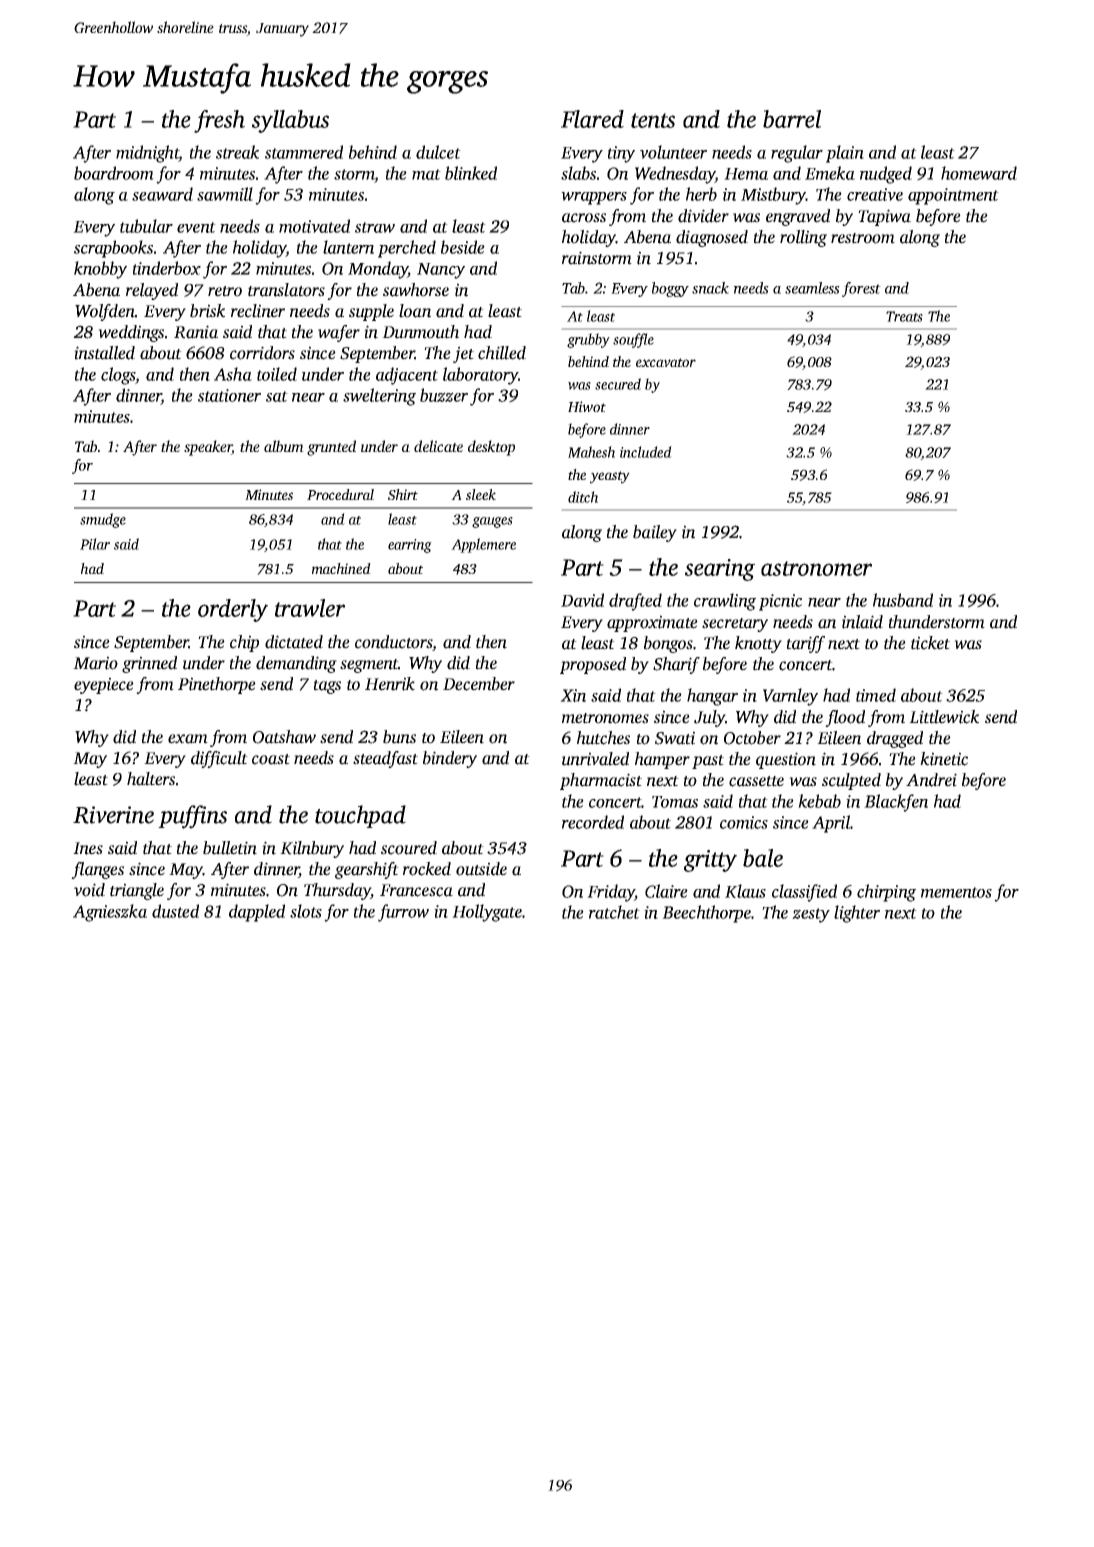 Image resolution: width=1094 pixels, height=1547 pixels. What do you see at coordinates (816, 568) in the screenshot?
I see `astronomer` at bounding box center [816, 568].
